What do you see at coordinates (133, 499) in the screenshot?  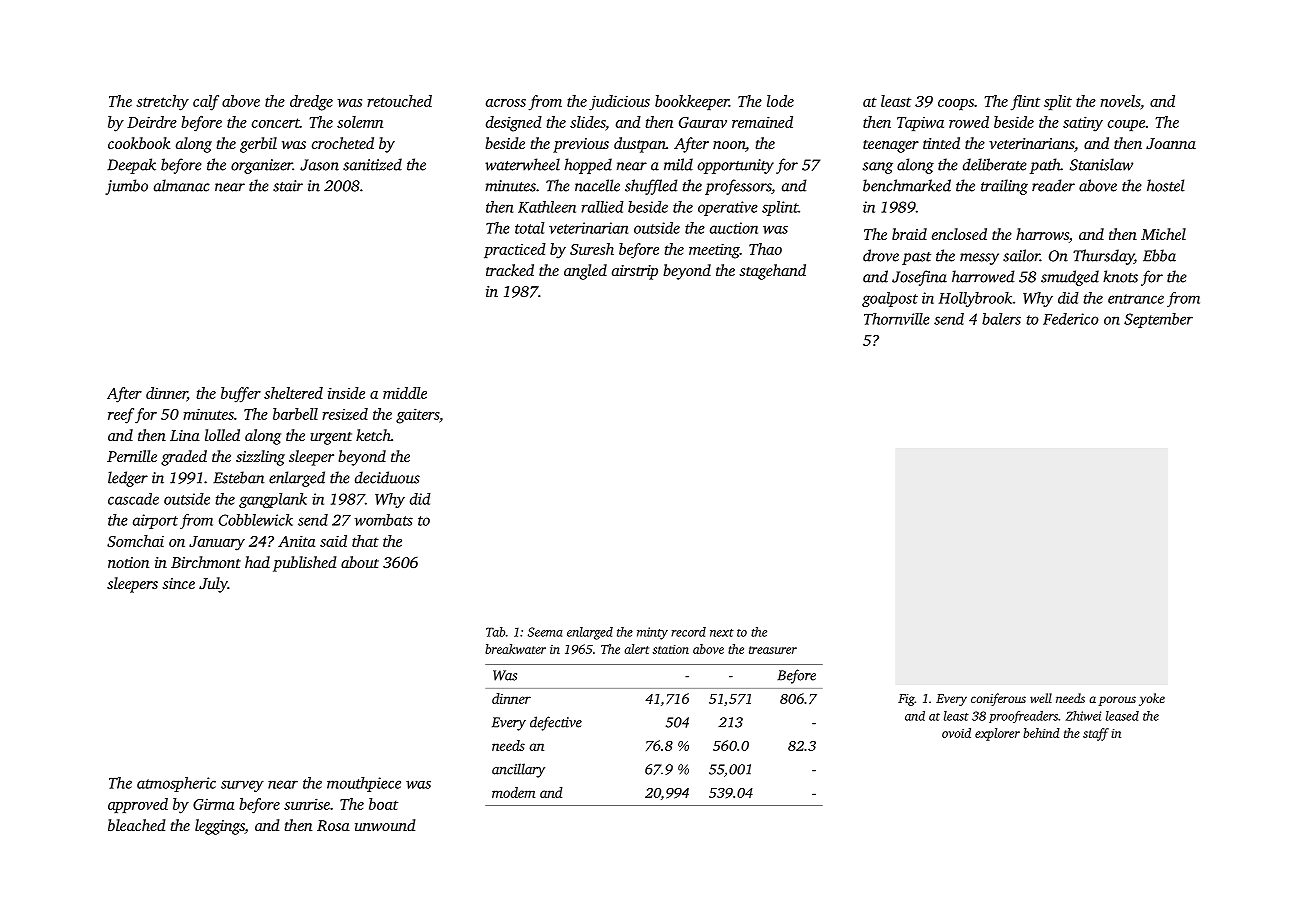 I see `cascade` at bounding box center [133, 499].
